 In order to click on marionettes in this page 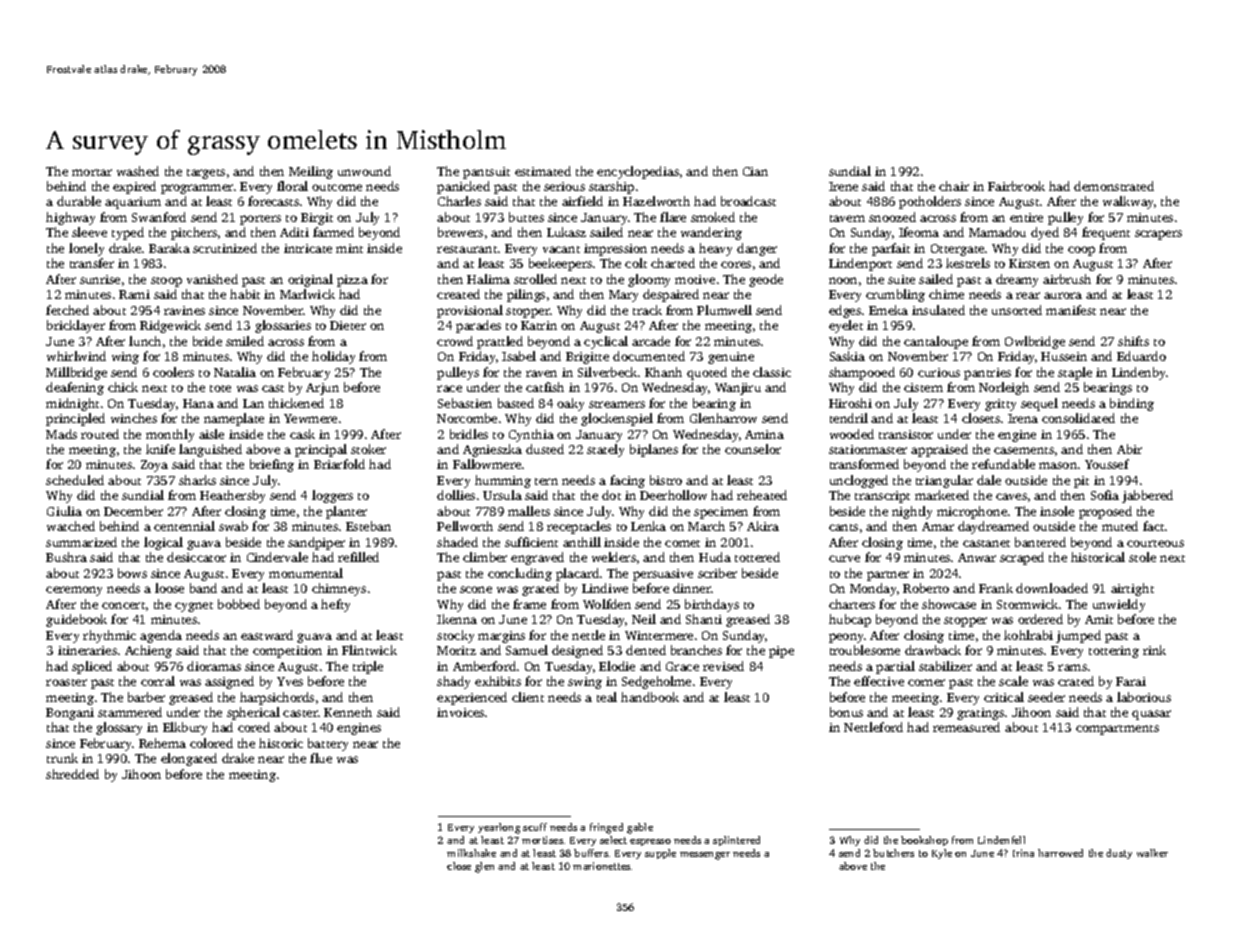, I will do `click(601, 866)`.
